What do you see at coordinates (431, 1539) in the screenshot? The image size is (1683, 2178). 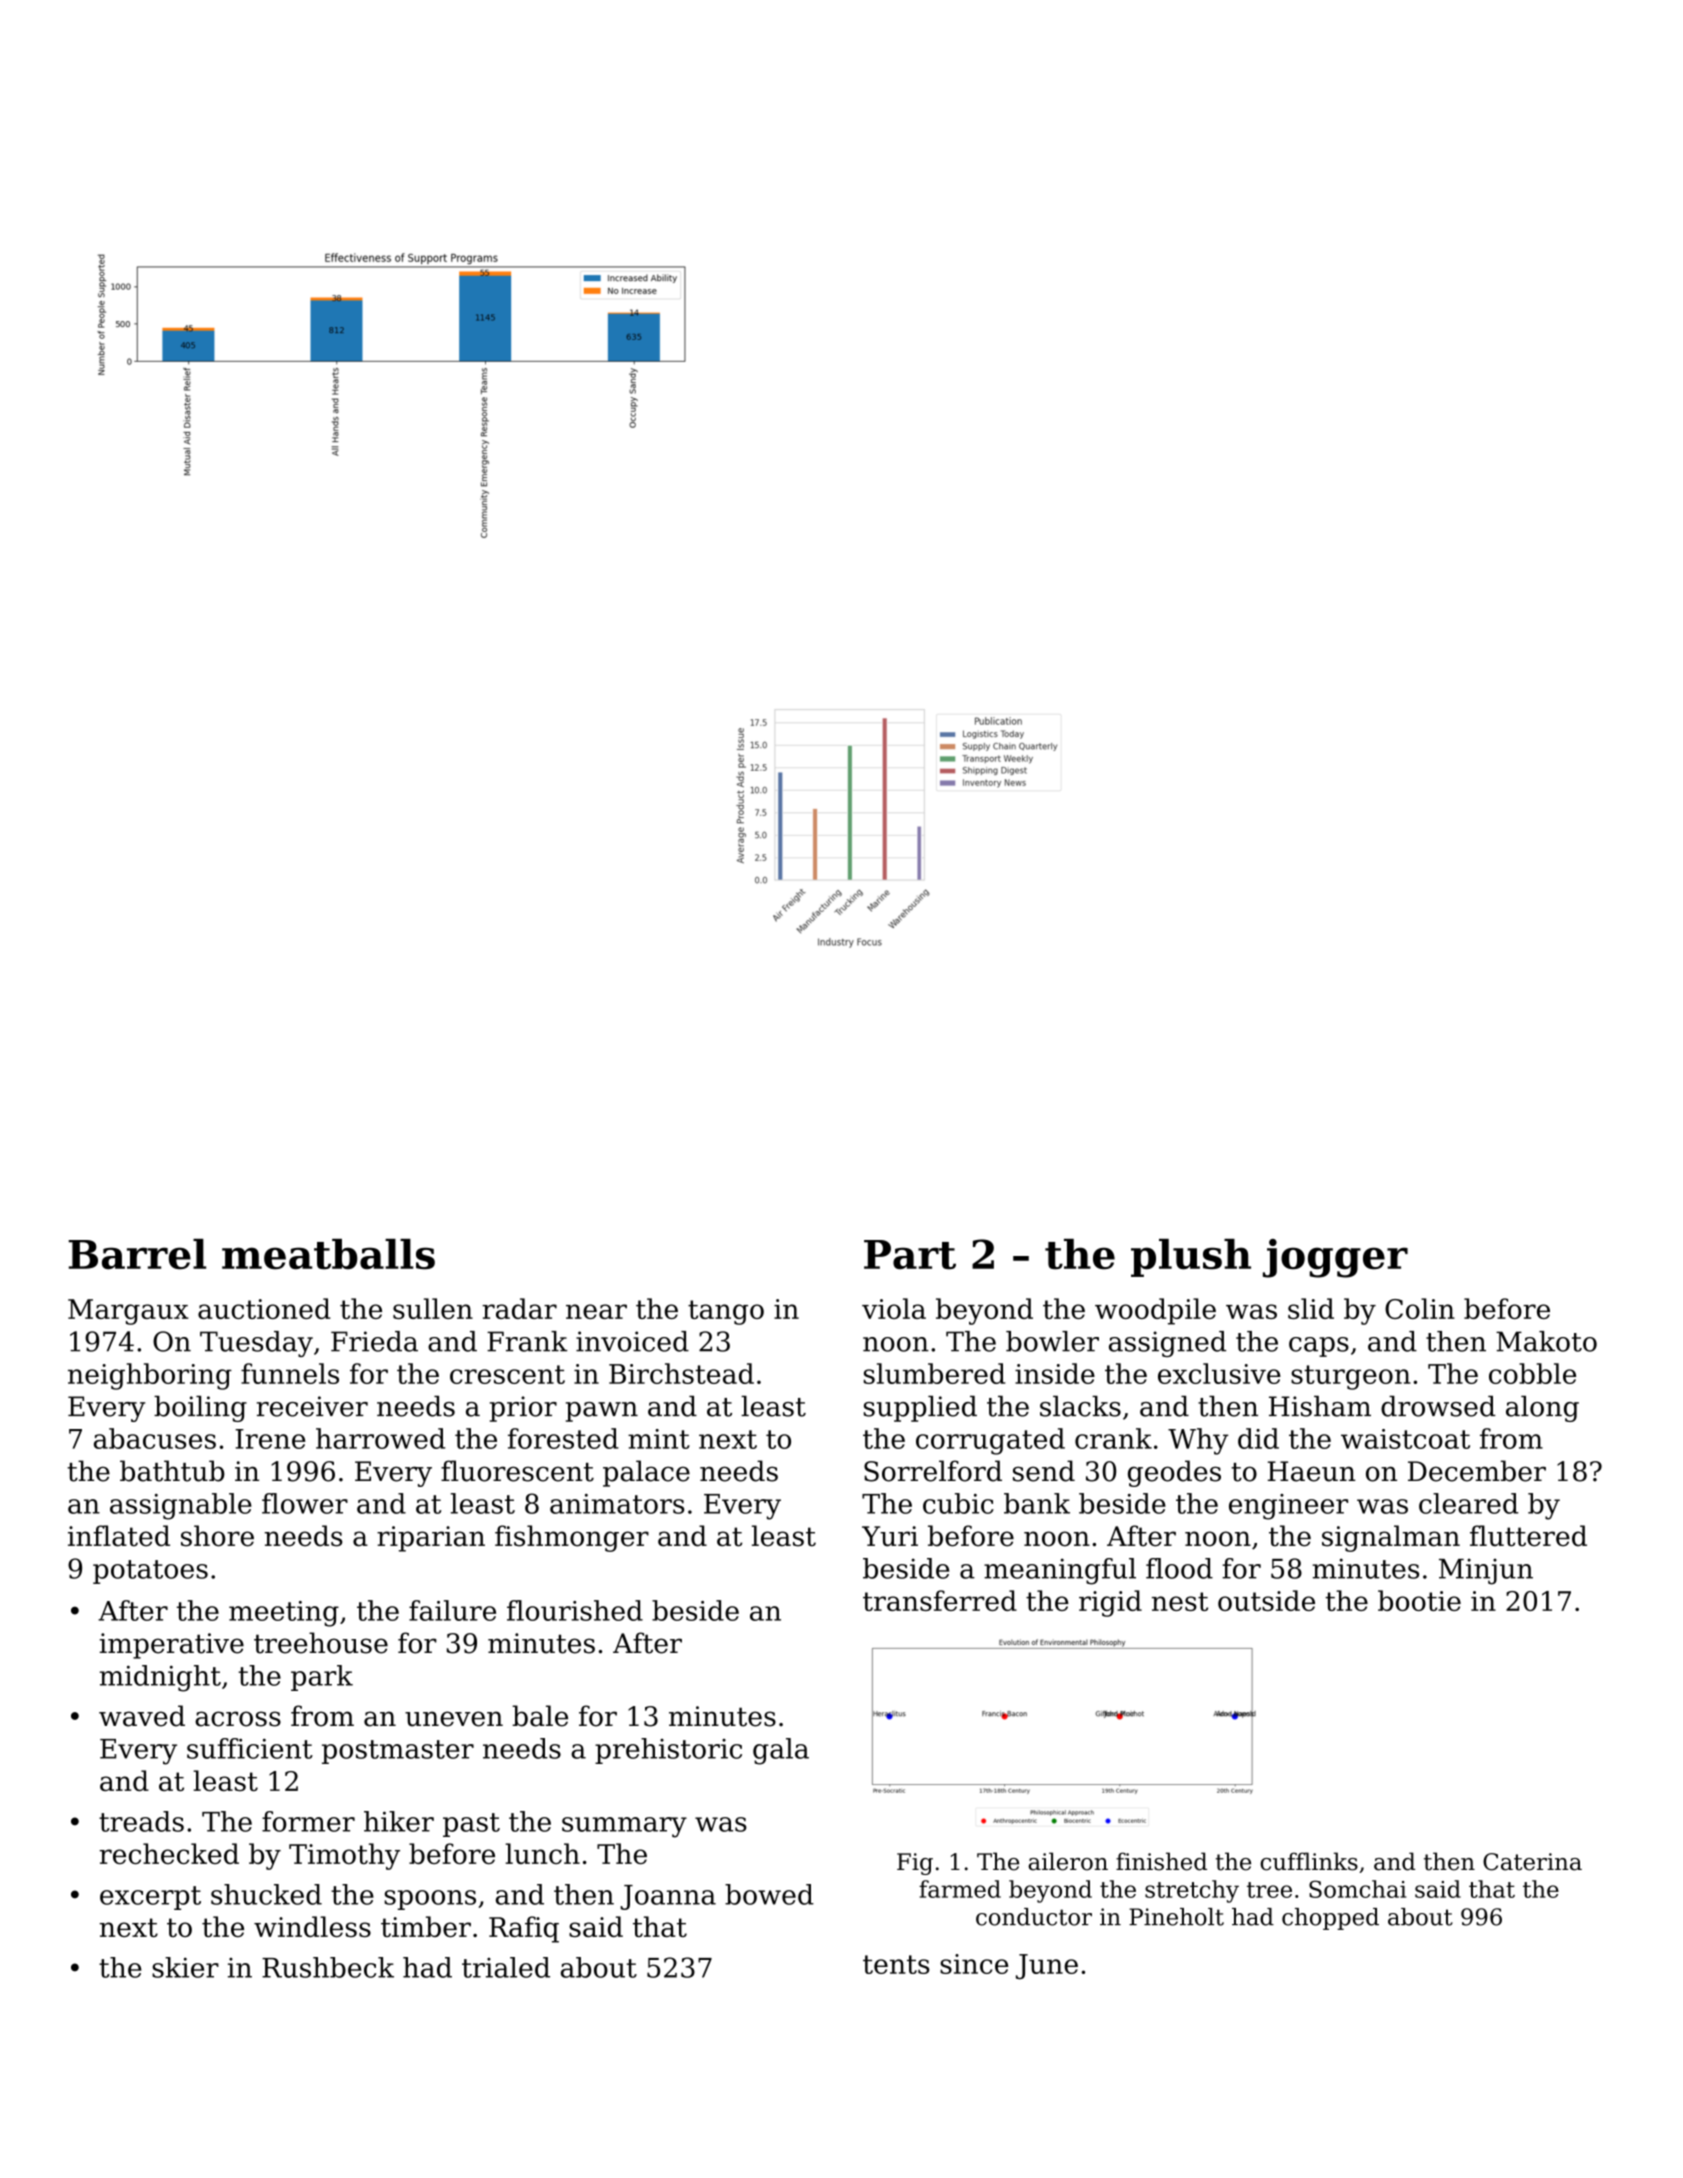 I see `riparian` at bounding box center [431, 1539].
